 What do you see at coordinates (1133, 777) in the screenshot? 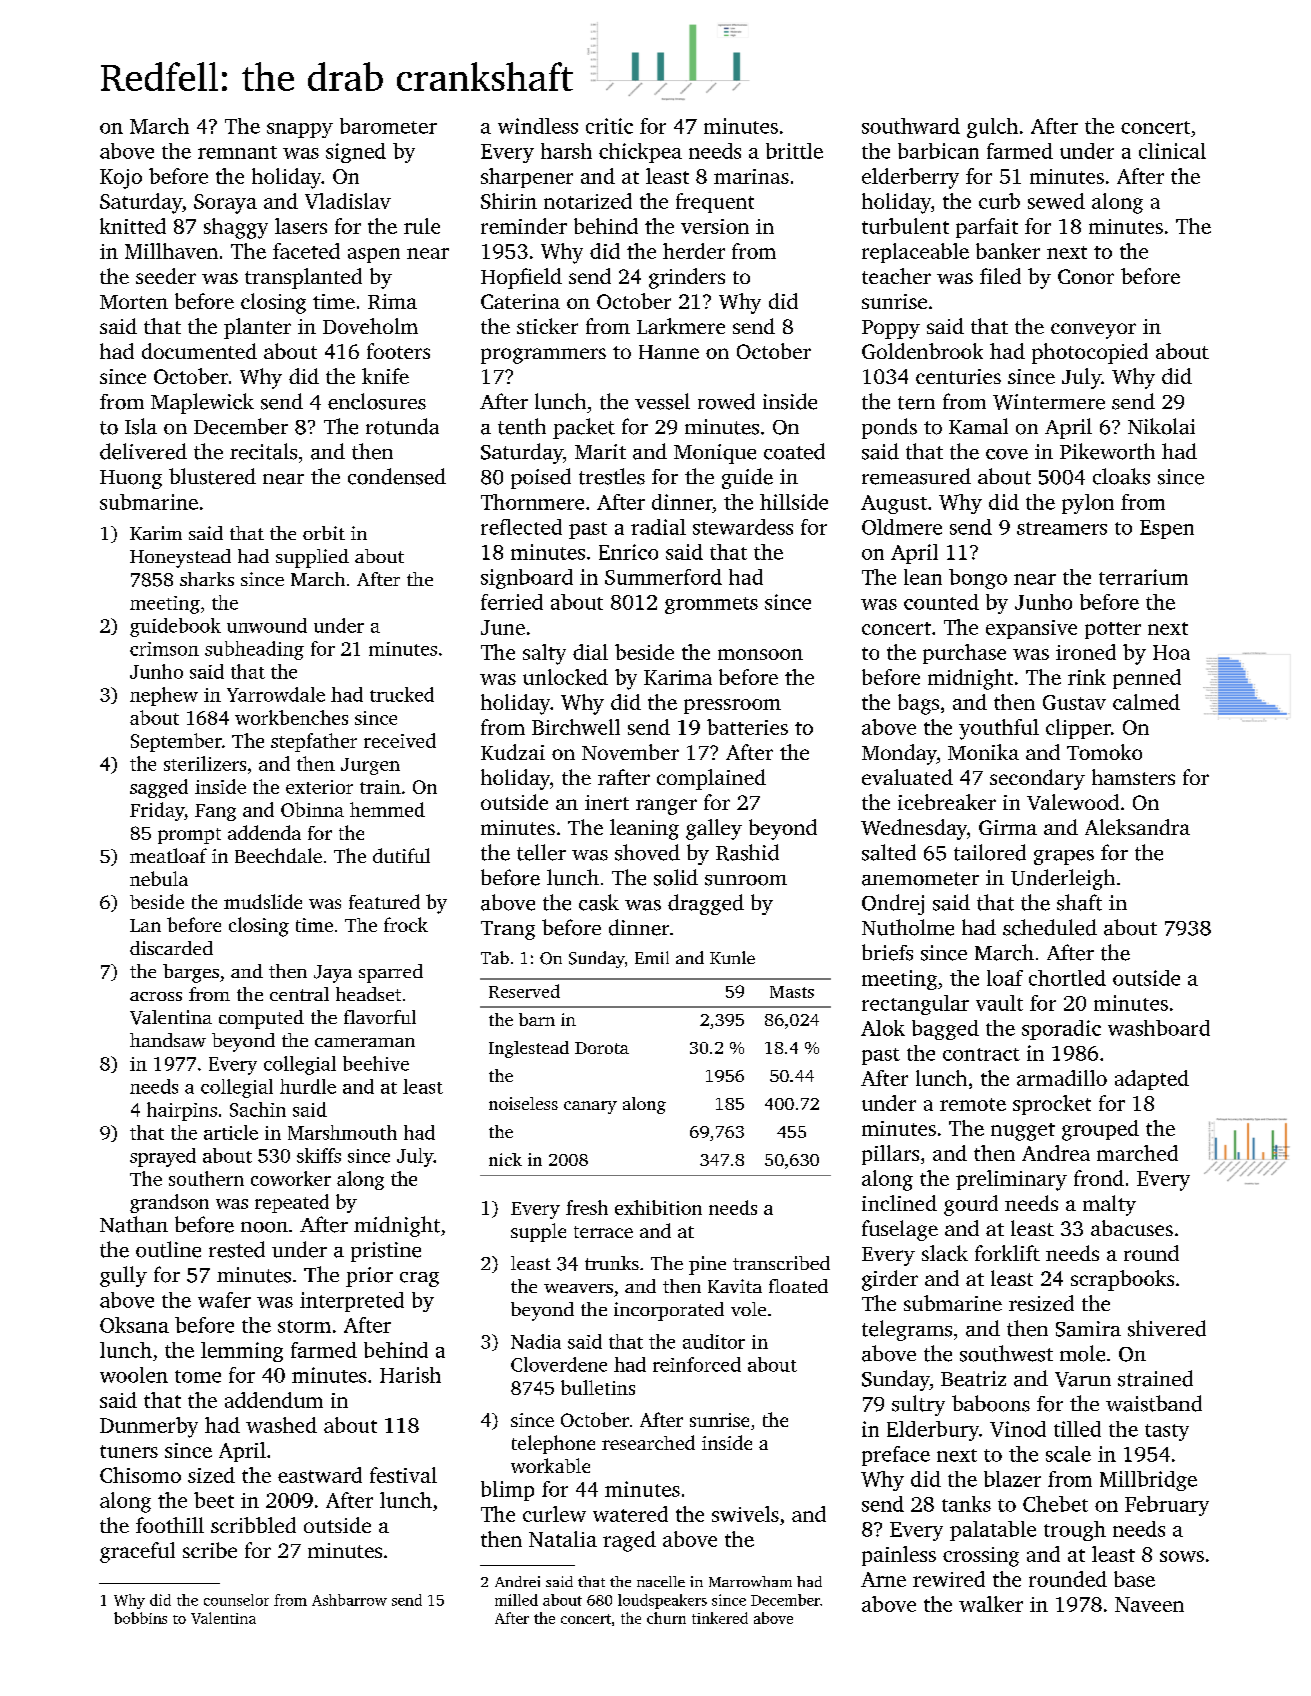
I see `hamsters` at bounding box center [1133, 777].
